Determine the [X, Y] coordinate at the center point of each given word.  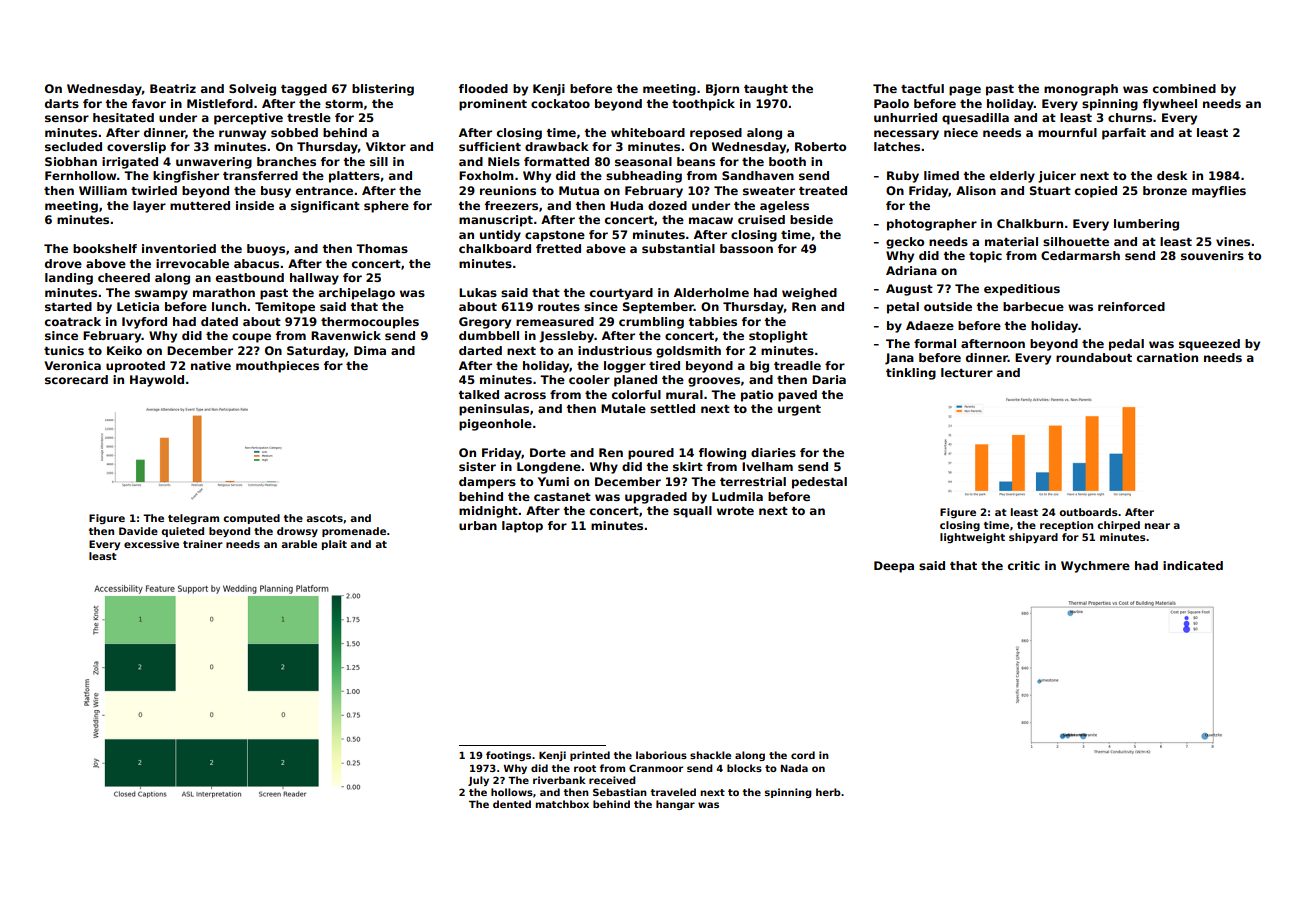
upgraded [656, 498]
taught [766, 90]
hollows [512, 792]
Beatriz [173, 88]
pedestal [819, 483]
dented [512, 804]
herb [828, 792]
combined [1184, 88]
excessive [151, 544]
